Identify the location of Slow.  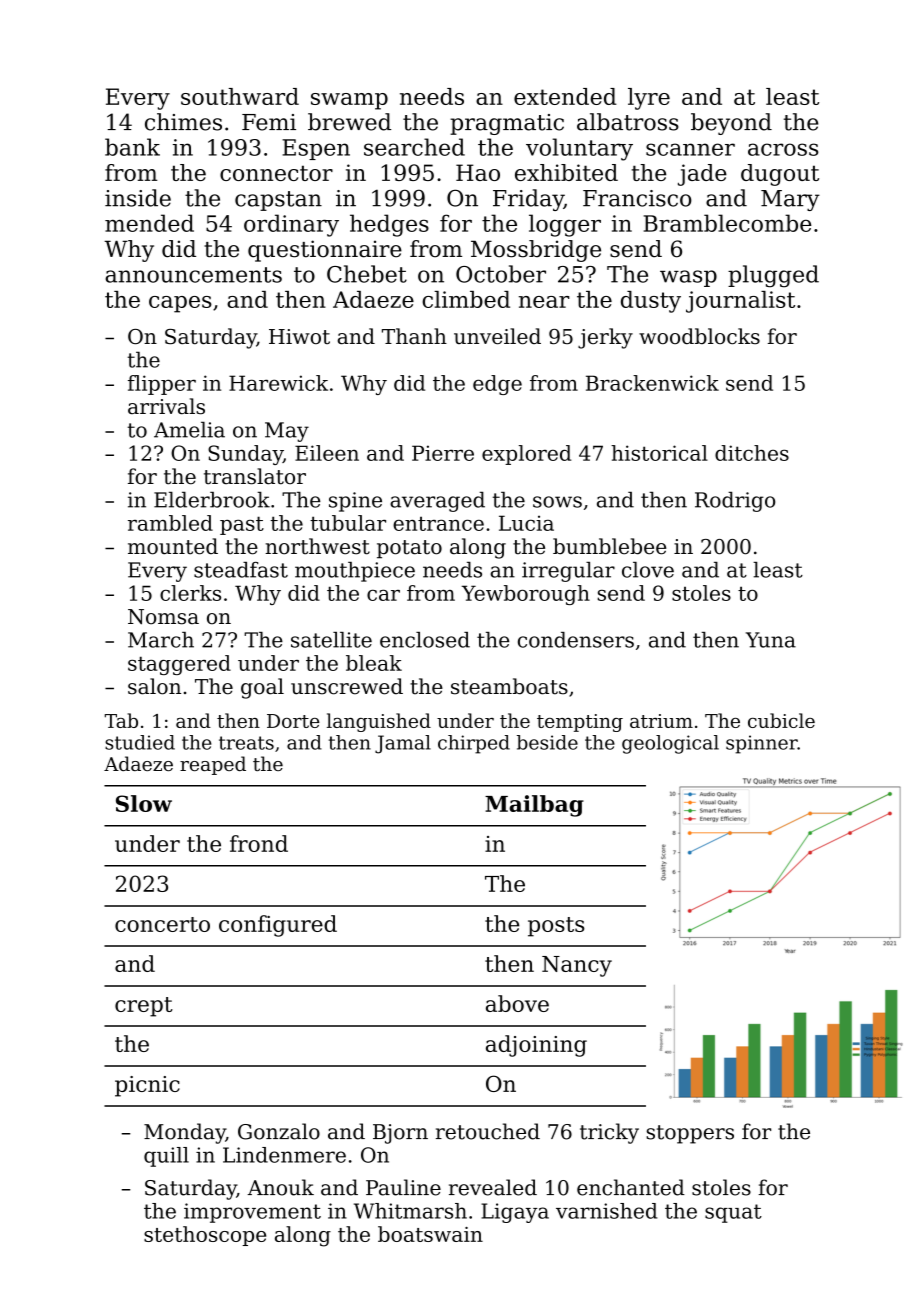
(144, 803).
